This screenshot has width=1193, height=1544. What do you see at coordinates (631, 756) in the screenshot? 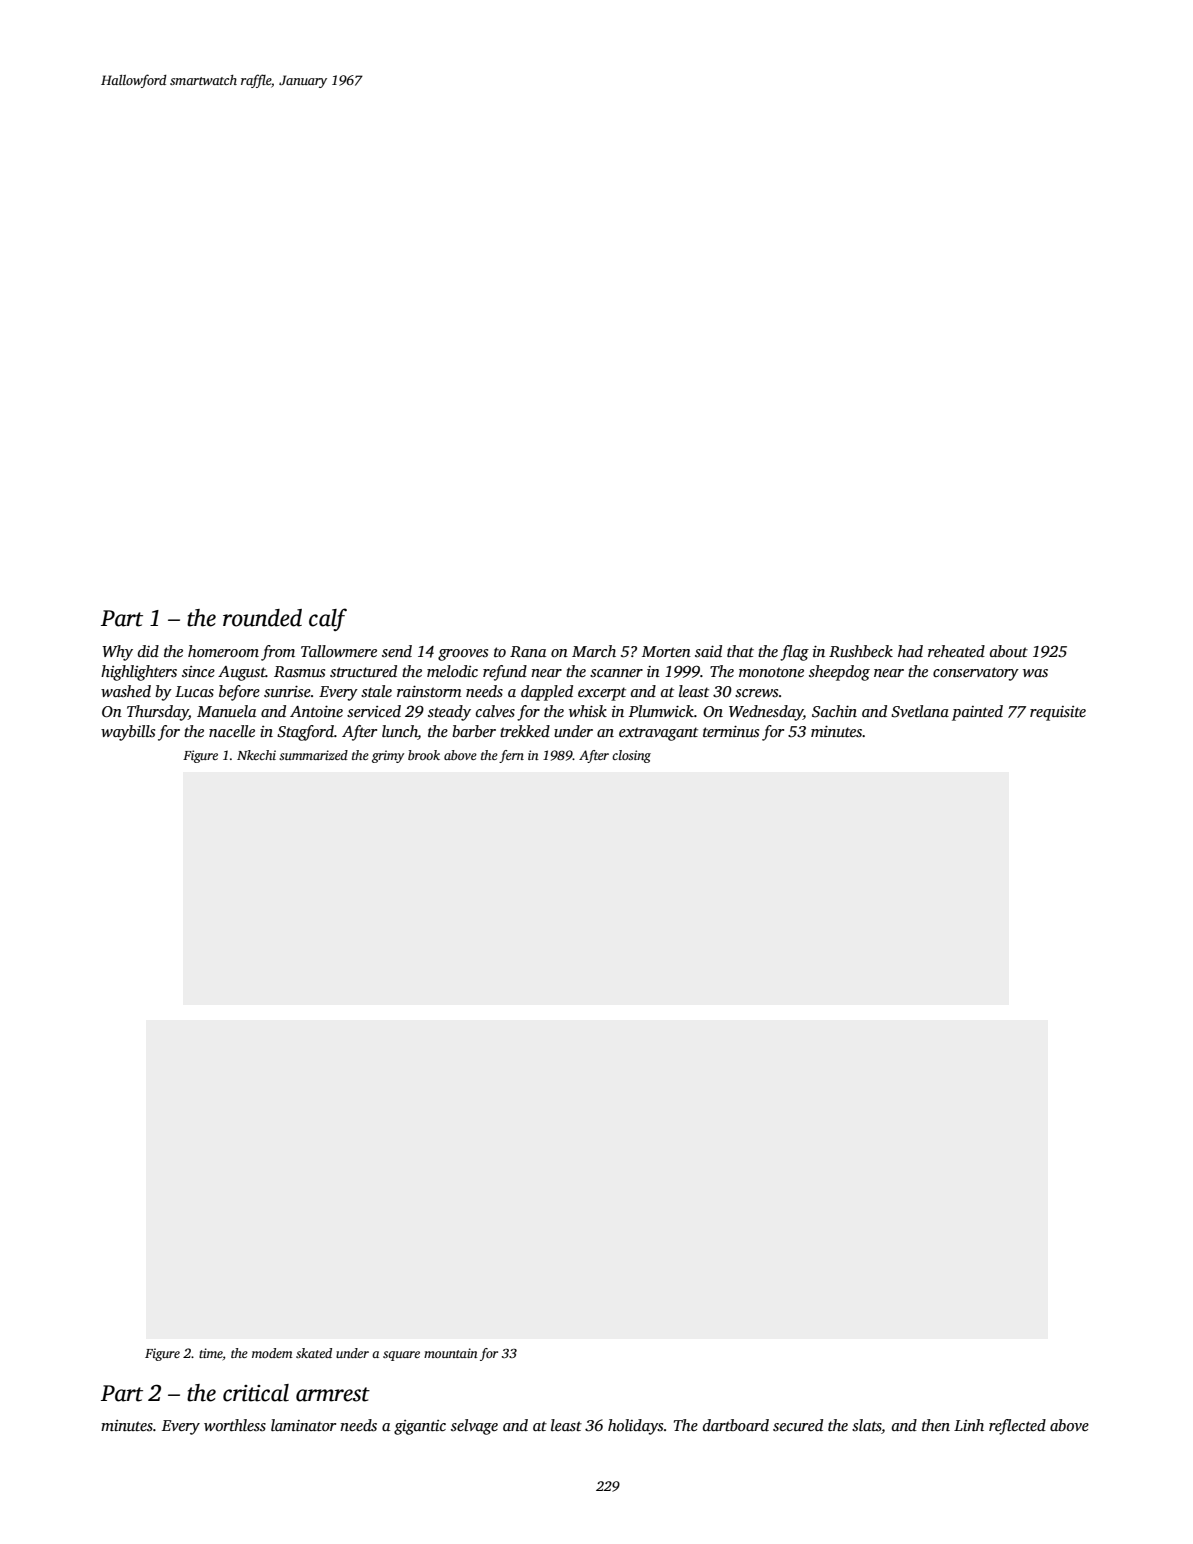
I see `closing` at bounding box center [631, 756].
